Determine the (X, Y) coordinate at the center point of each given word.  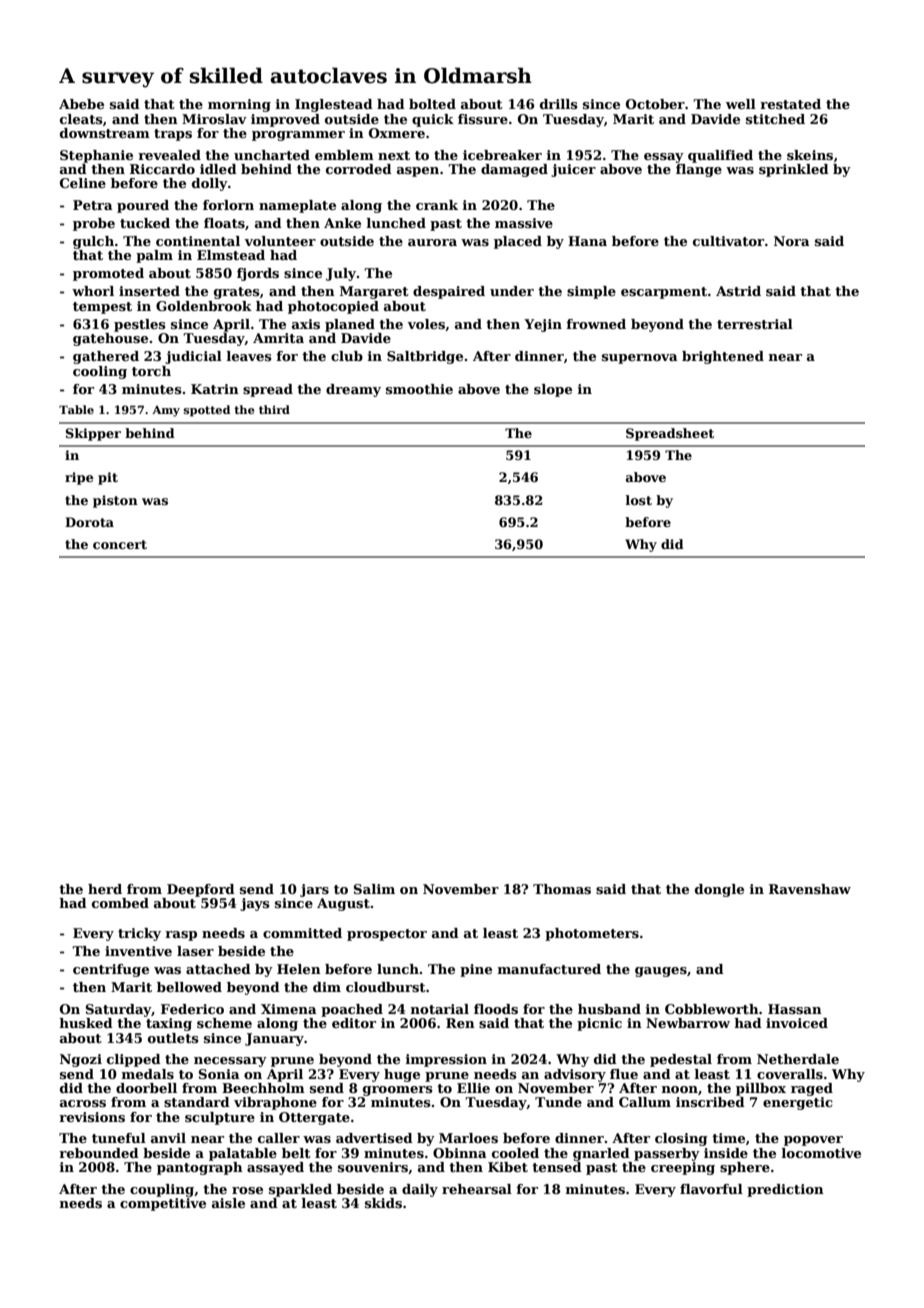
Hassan (795, 1009)
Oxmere (397, 133)
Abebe (81, 104)
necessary (230, 1062)
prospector (387, 935)
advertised (374, 1138)
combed (120, 903)
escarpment (664, 293)
